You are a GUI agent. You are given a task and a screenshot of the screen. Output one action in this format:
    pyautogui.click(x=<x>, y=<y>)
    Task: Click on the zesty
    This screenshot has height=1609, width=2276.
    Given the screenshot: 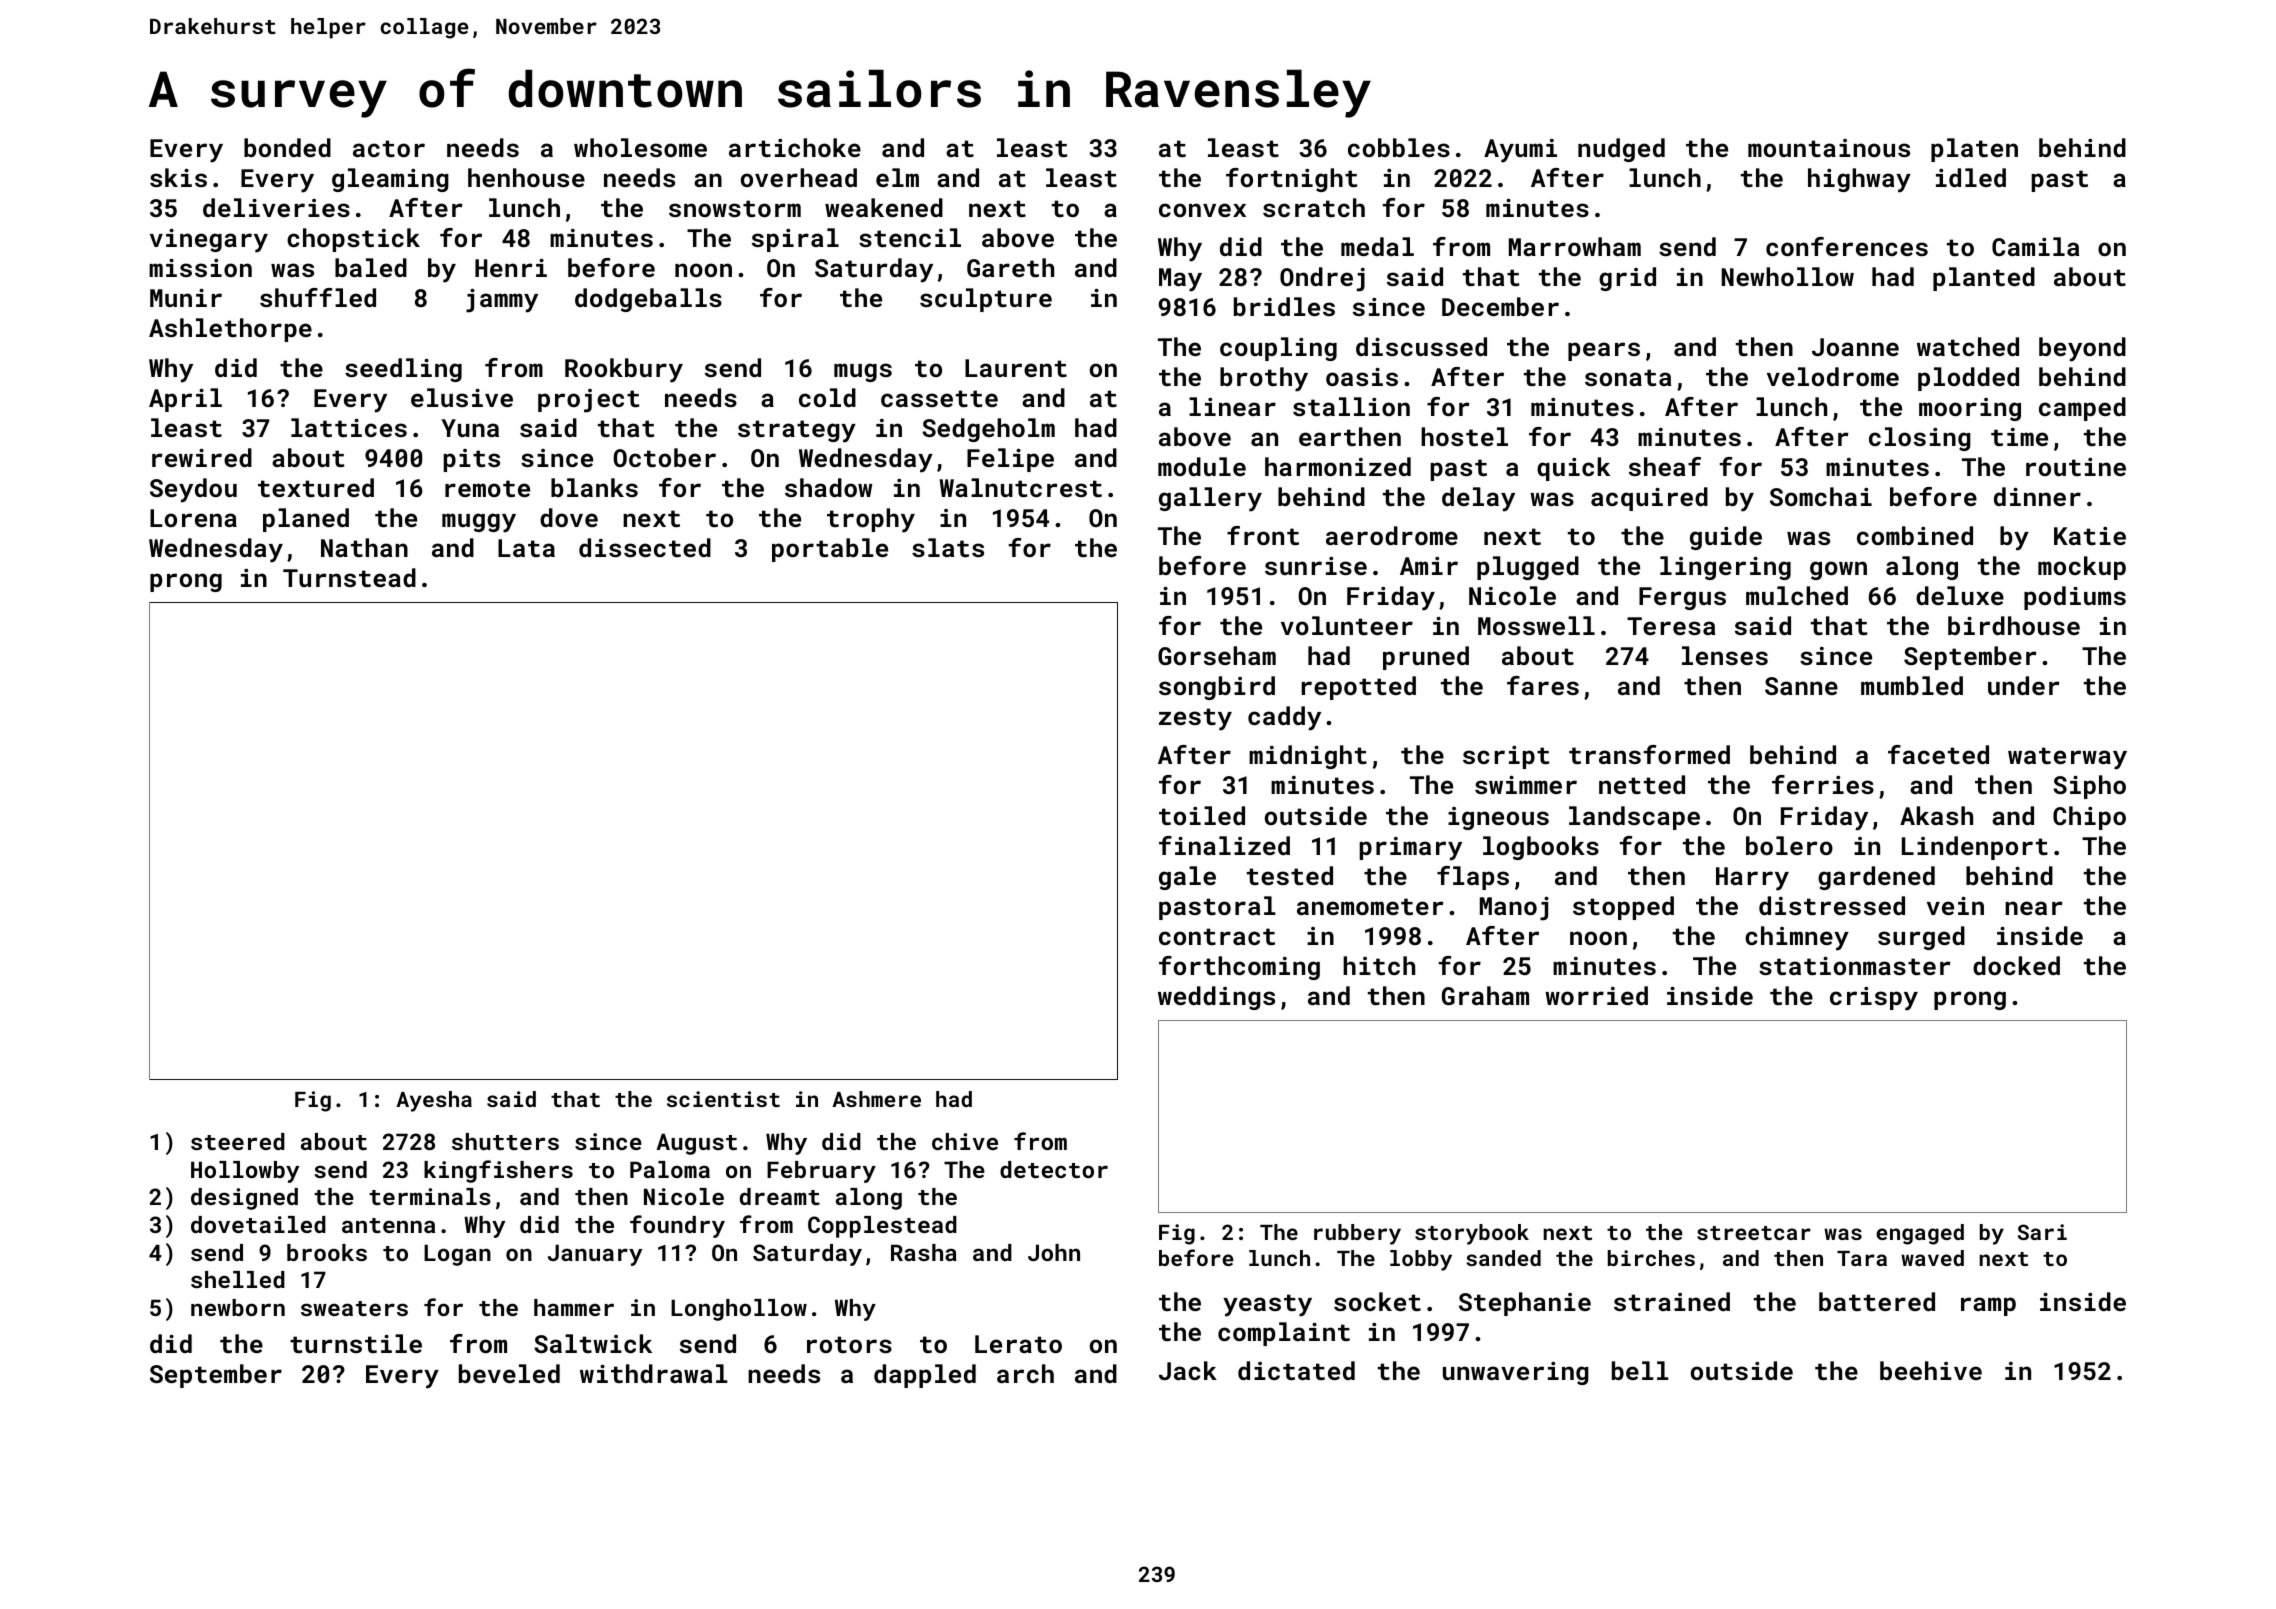 What is the action you would take?
    pyautogui.click(x=1195, y=719)
